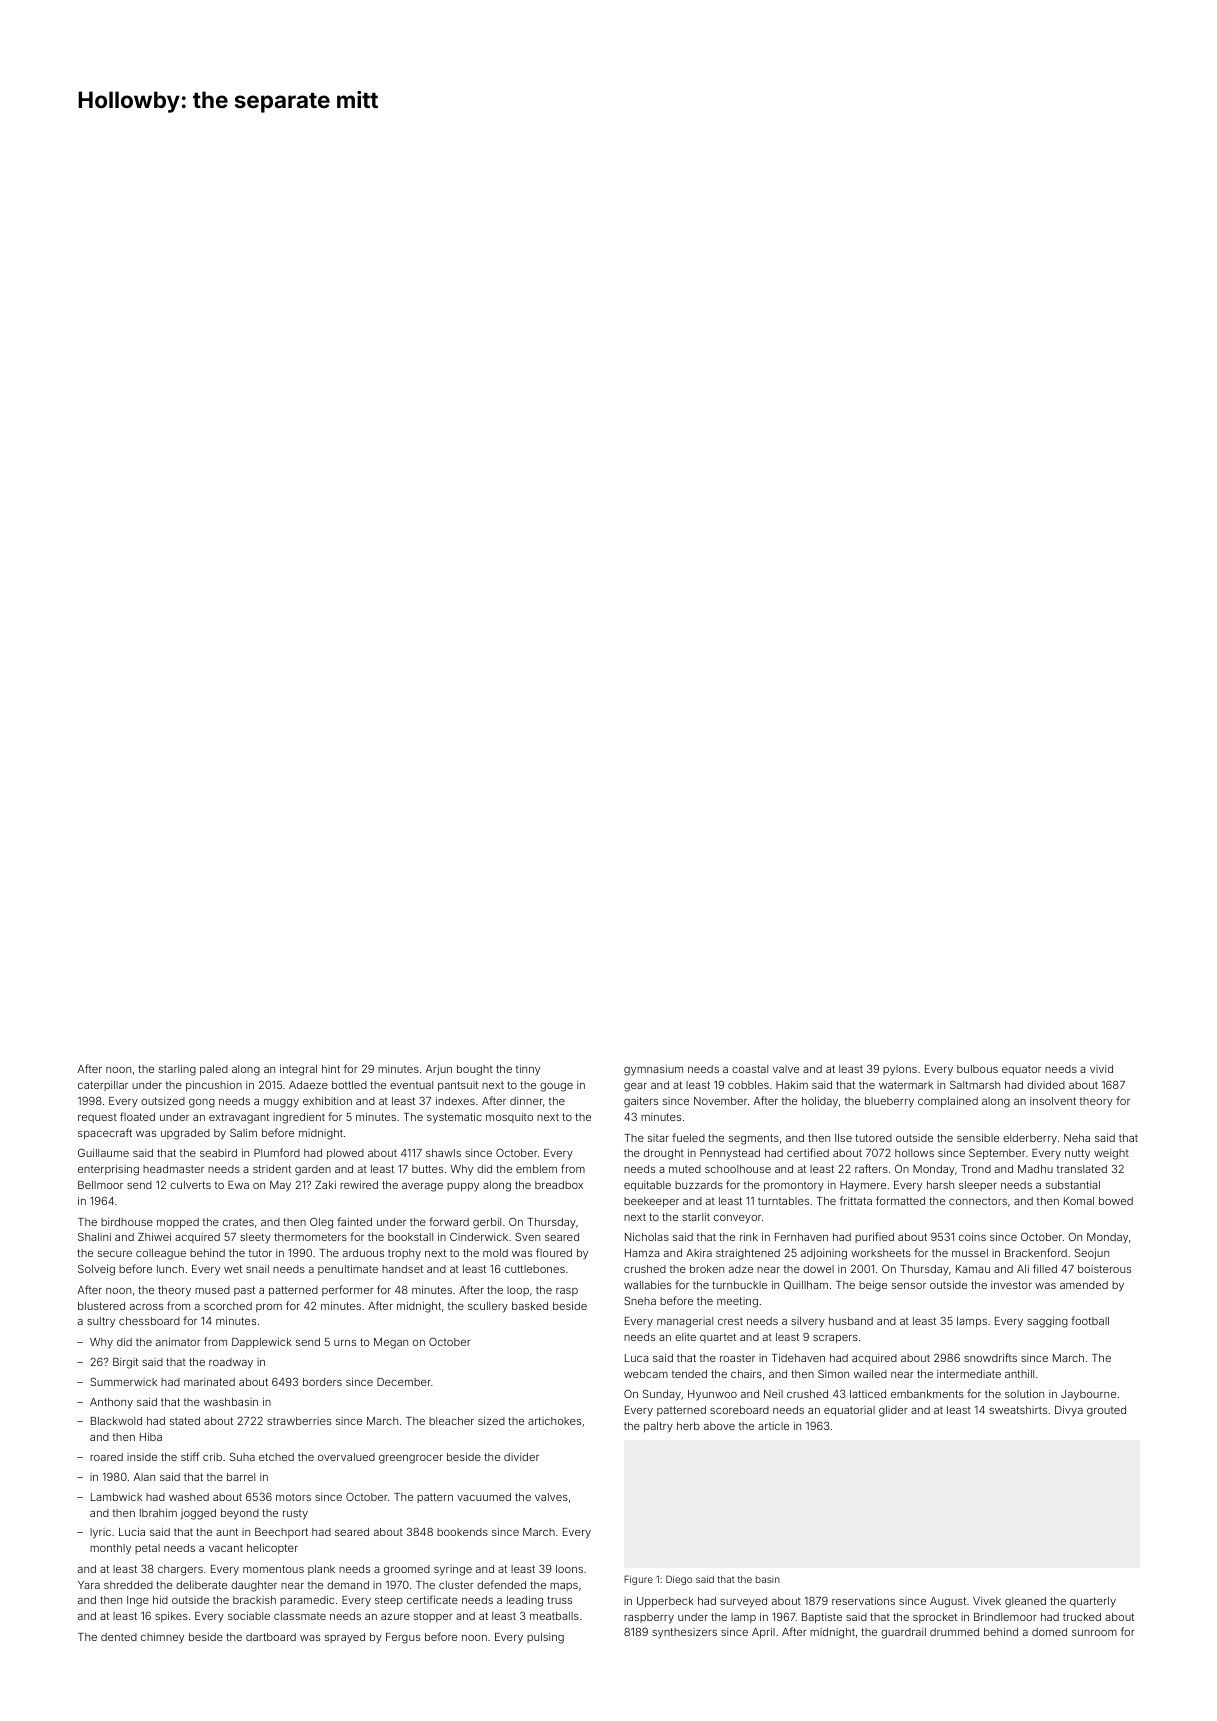  I want to click on substantial, so click(1073, 1185).
